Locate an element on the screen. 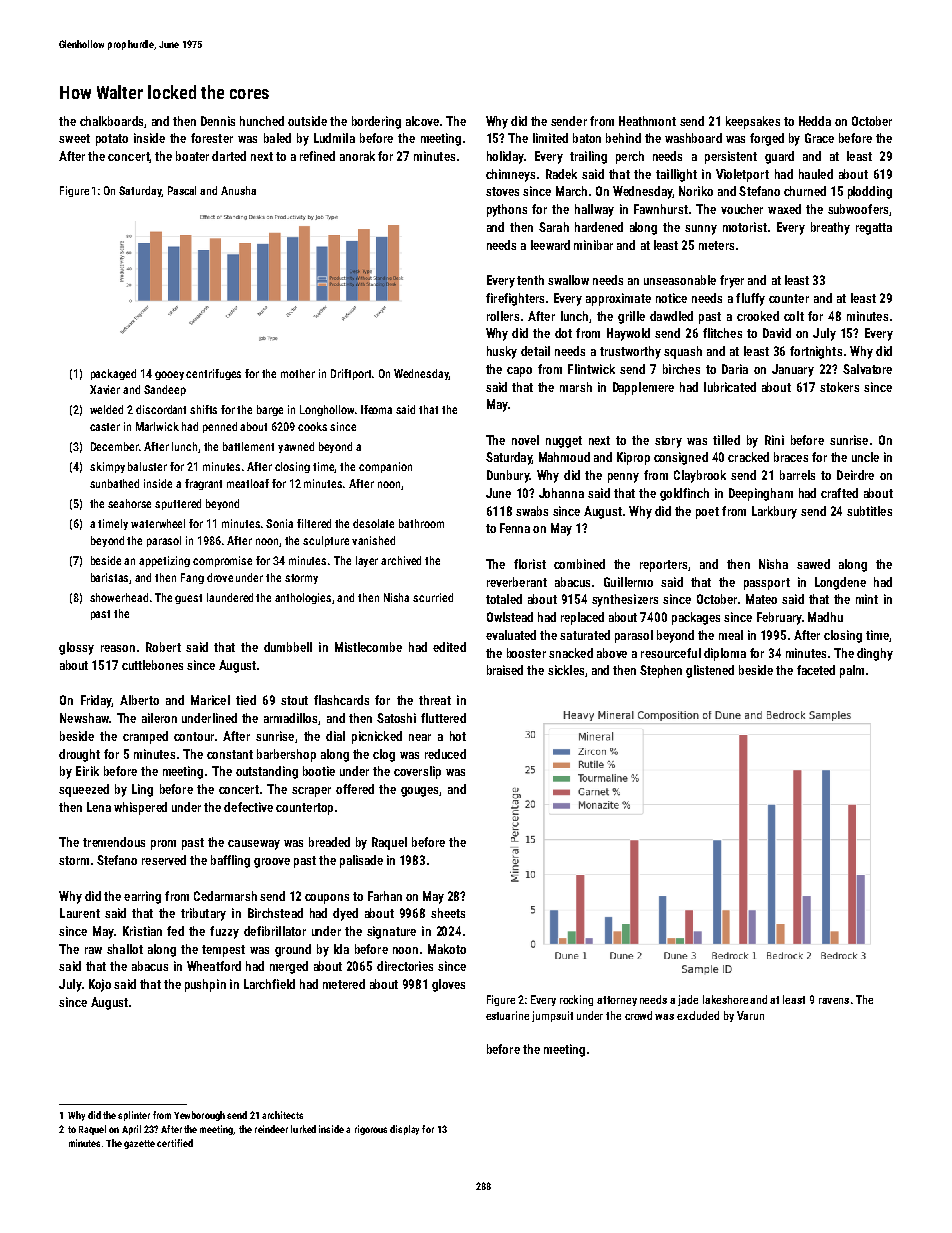  meatloaf is located at coordinates (248, 483).
